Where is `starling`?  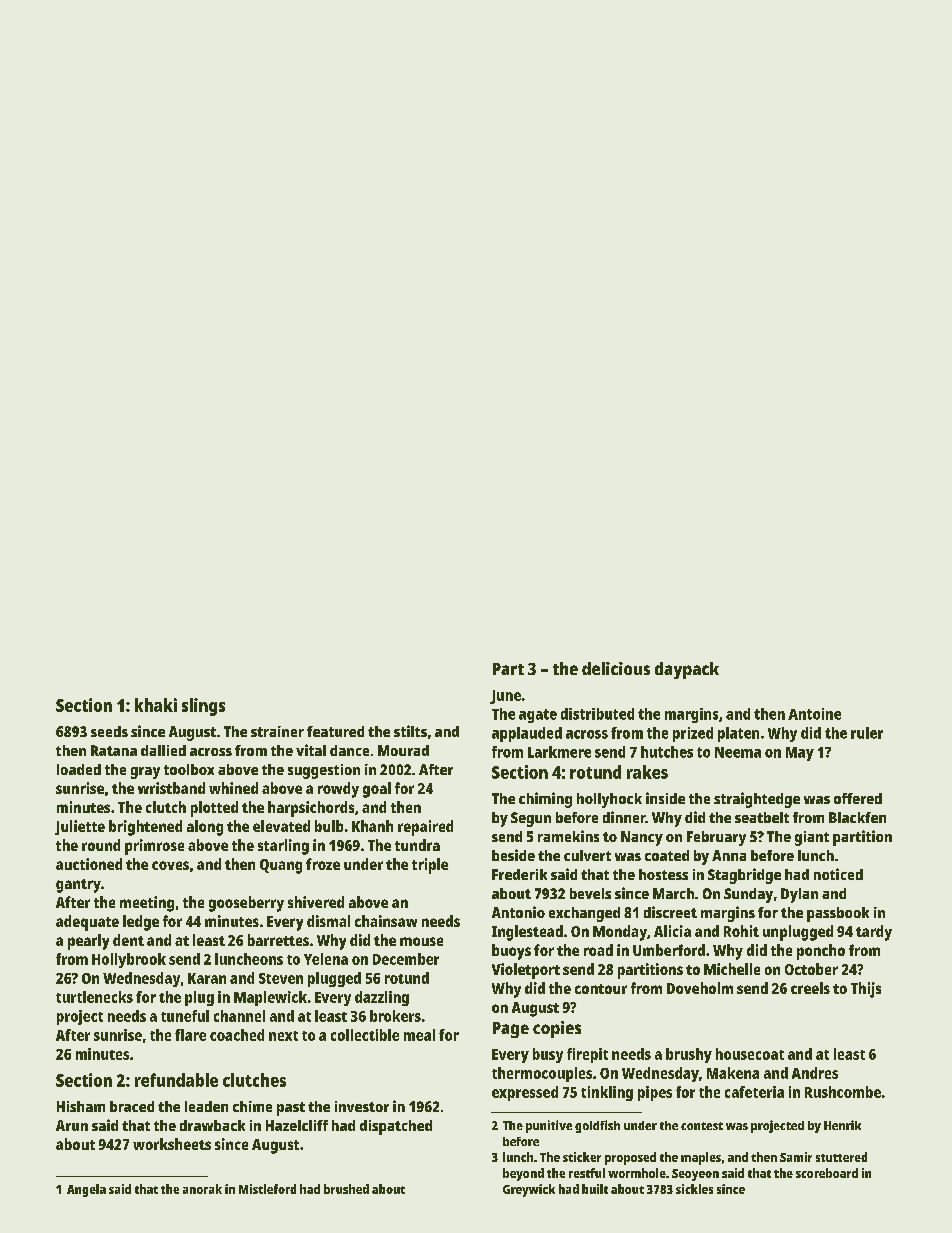 starling is located at coordinates (283, 847).
